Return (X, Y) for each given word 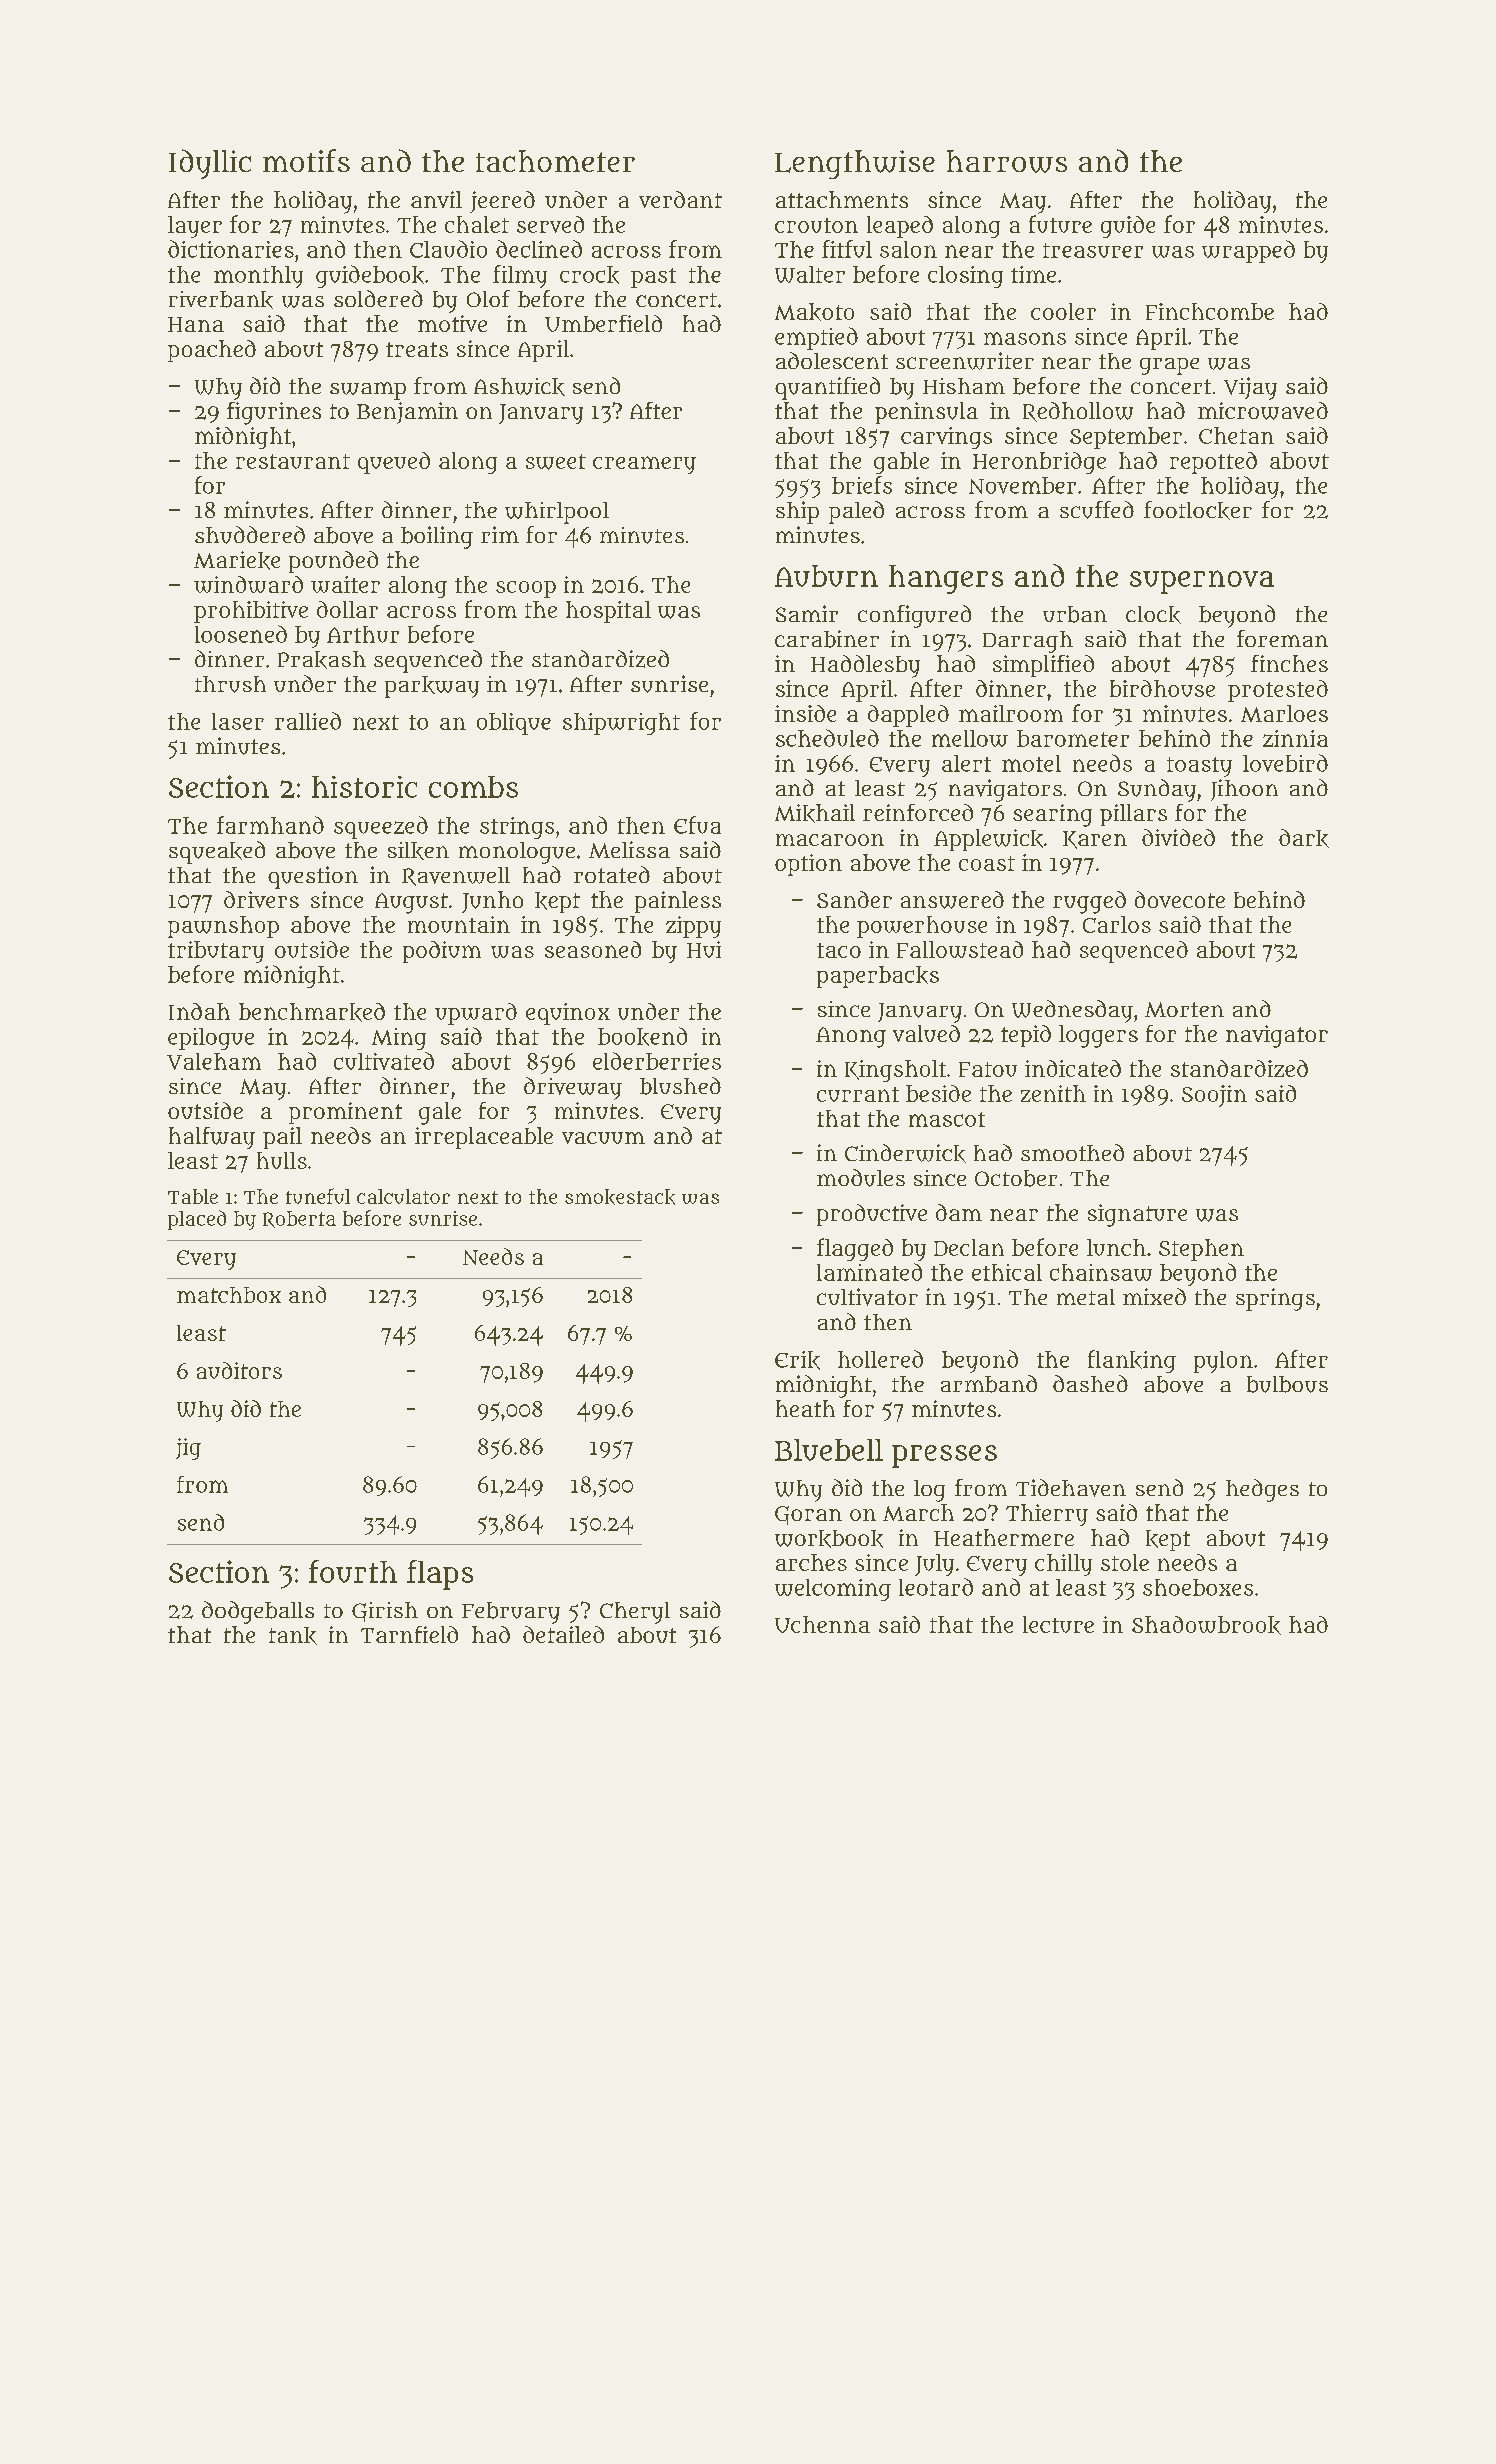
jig (188, 1449)
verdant (680, 199)
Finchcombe (1210, 311)
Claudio (448, 249)
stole (1125, 1562)
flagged (855, 1249)
